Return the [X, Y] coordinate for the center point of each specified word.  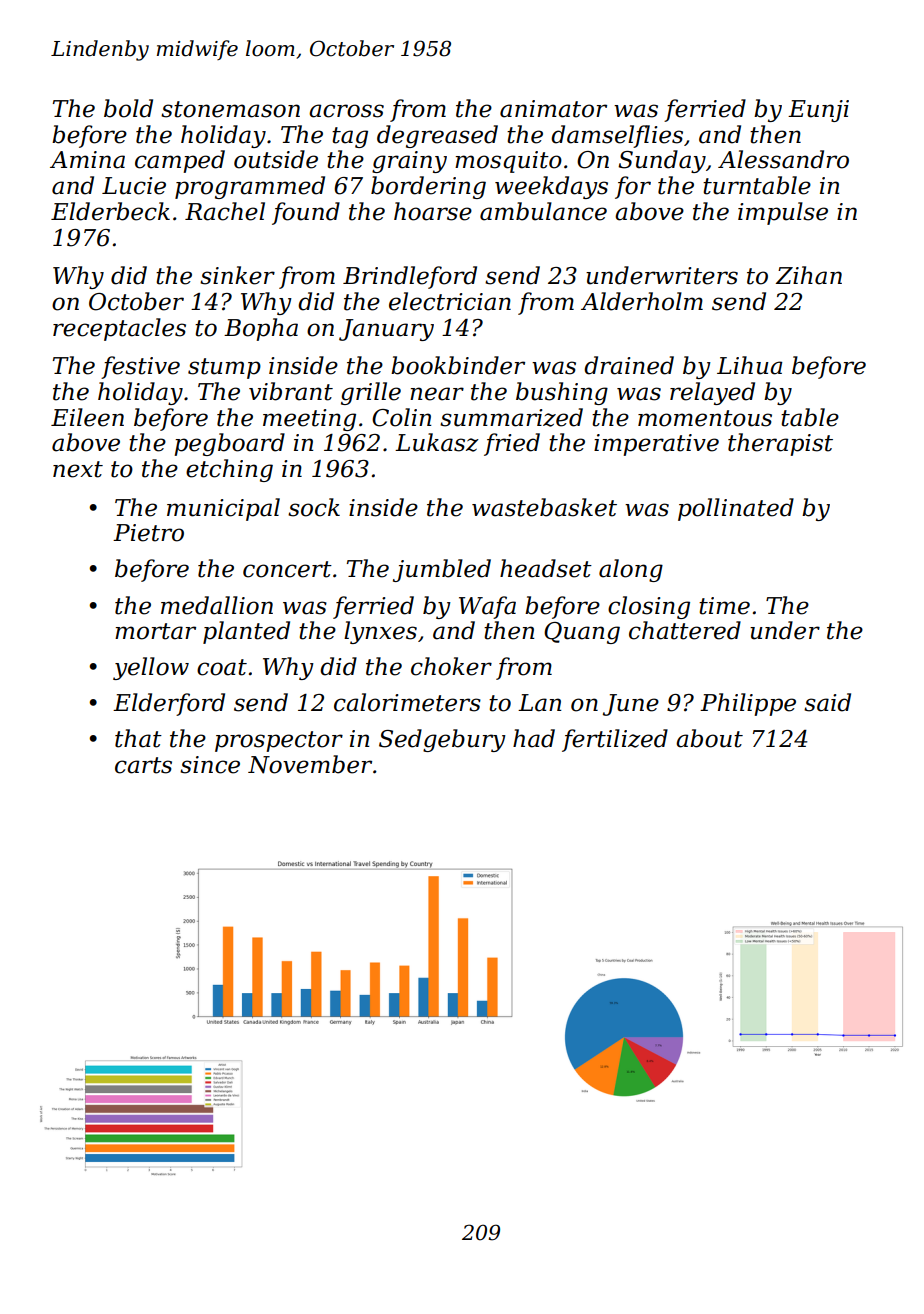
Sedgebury [442, 740]
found [306, 213]
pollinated [736, 509]
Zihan [809, 275]
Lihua [749, 365]
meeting [309, 420]
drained [629, 365]
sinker [237, 275]
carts [143, 765]
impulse [783, 213]
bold [128, 108]
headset [546, 568]
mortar [155, 631]
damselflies [617, 136]
